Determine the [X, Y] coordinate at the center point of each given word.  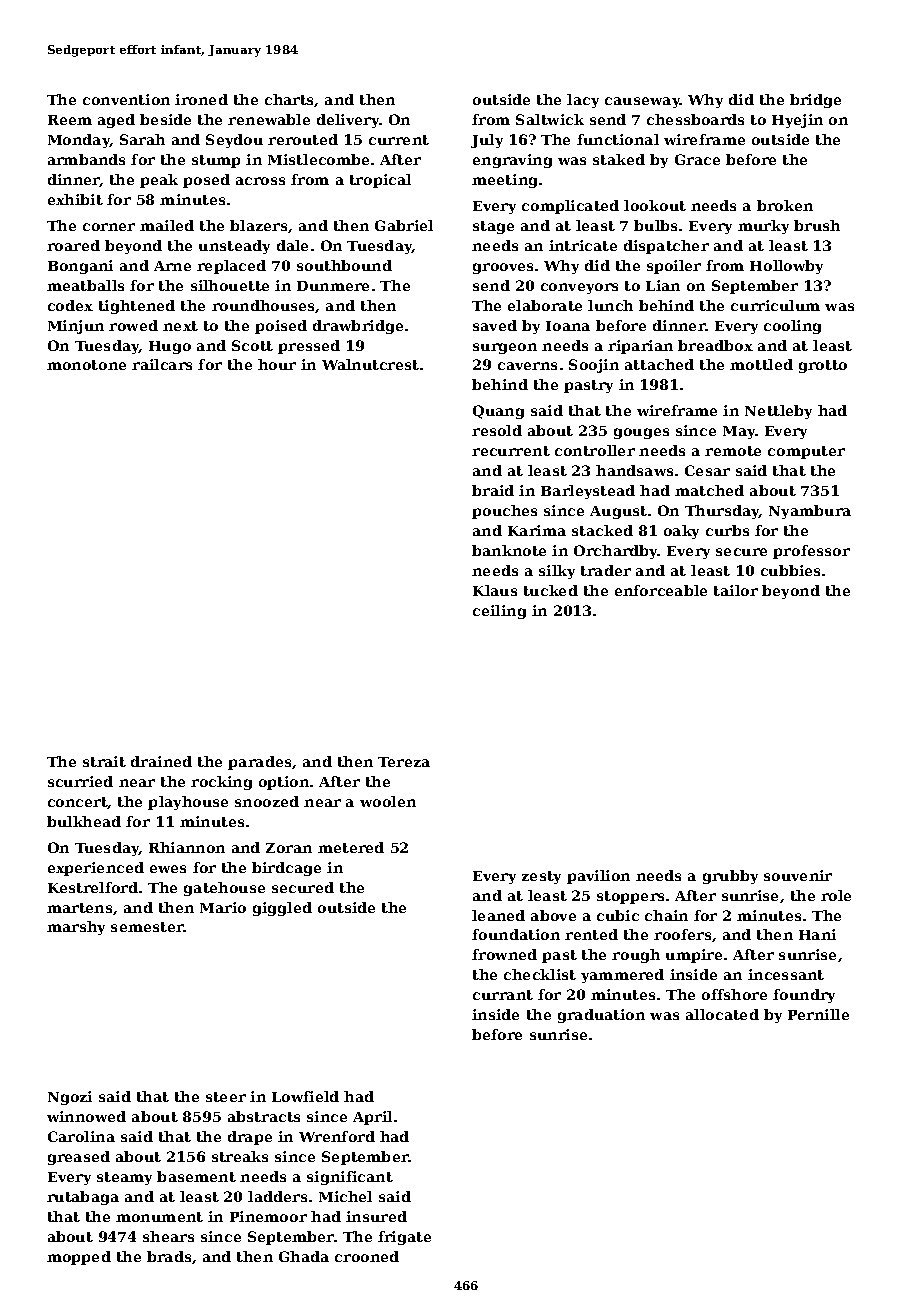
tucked [551, 590]
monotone [86, 365]
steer [226, 1097]
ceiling [499, 612]
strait [104, 761]
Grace [697, 159]
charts [290, 100]
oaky [681, 532]
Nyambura [810, 512]
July [487, 141]
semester [147, 927]
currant [503, 995]
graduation [601, 1016]
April [372, 1118]
